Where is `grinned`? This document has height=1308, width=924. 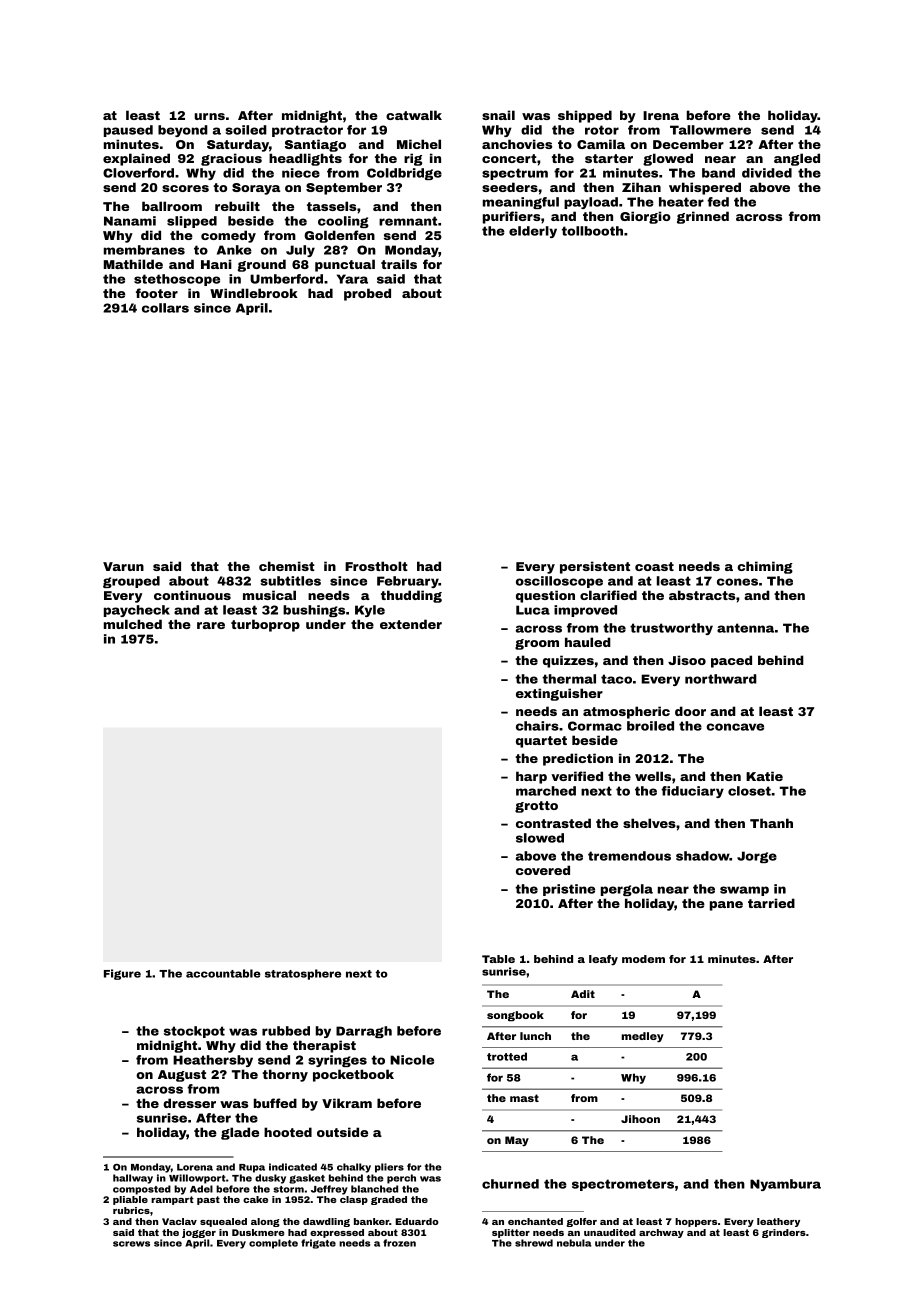
grinned is located at coordinates (703, 217).
